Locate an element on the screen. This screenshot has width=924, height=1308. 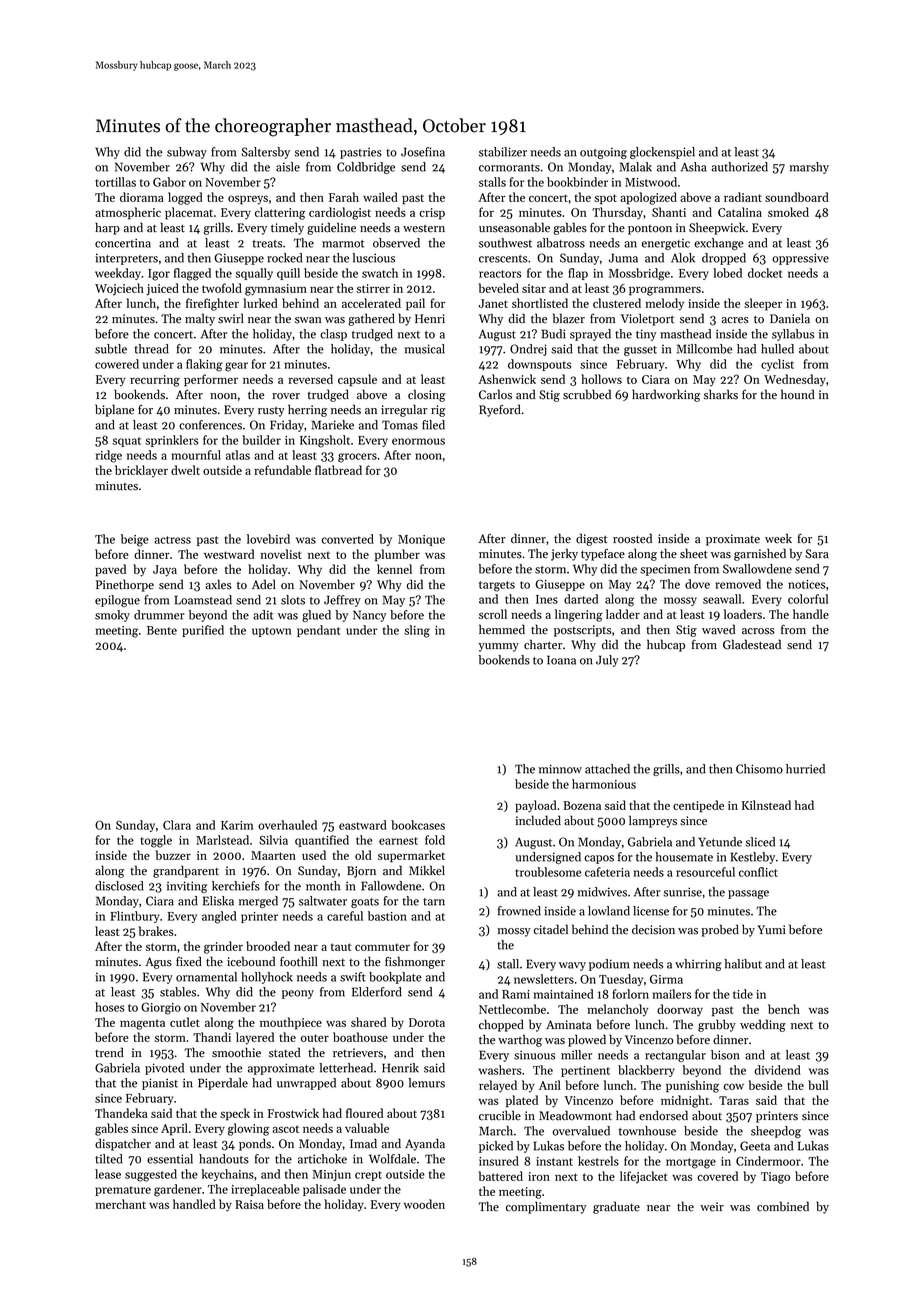
lampreys is located at coordinates (653, 821).
